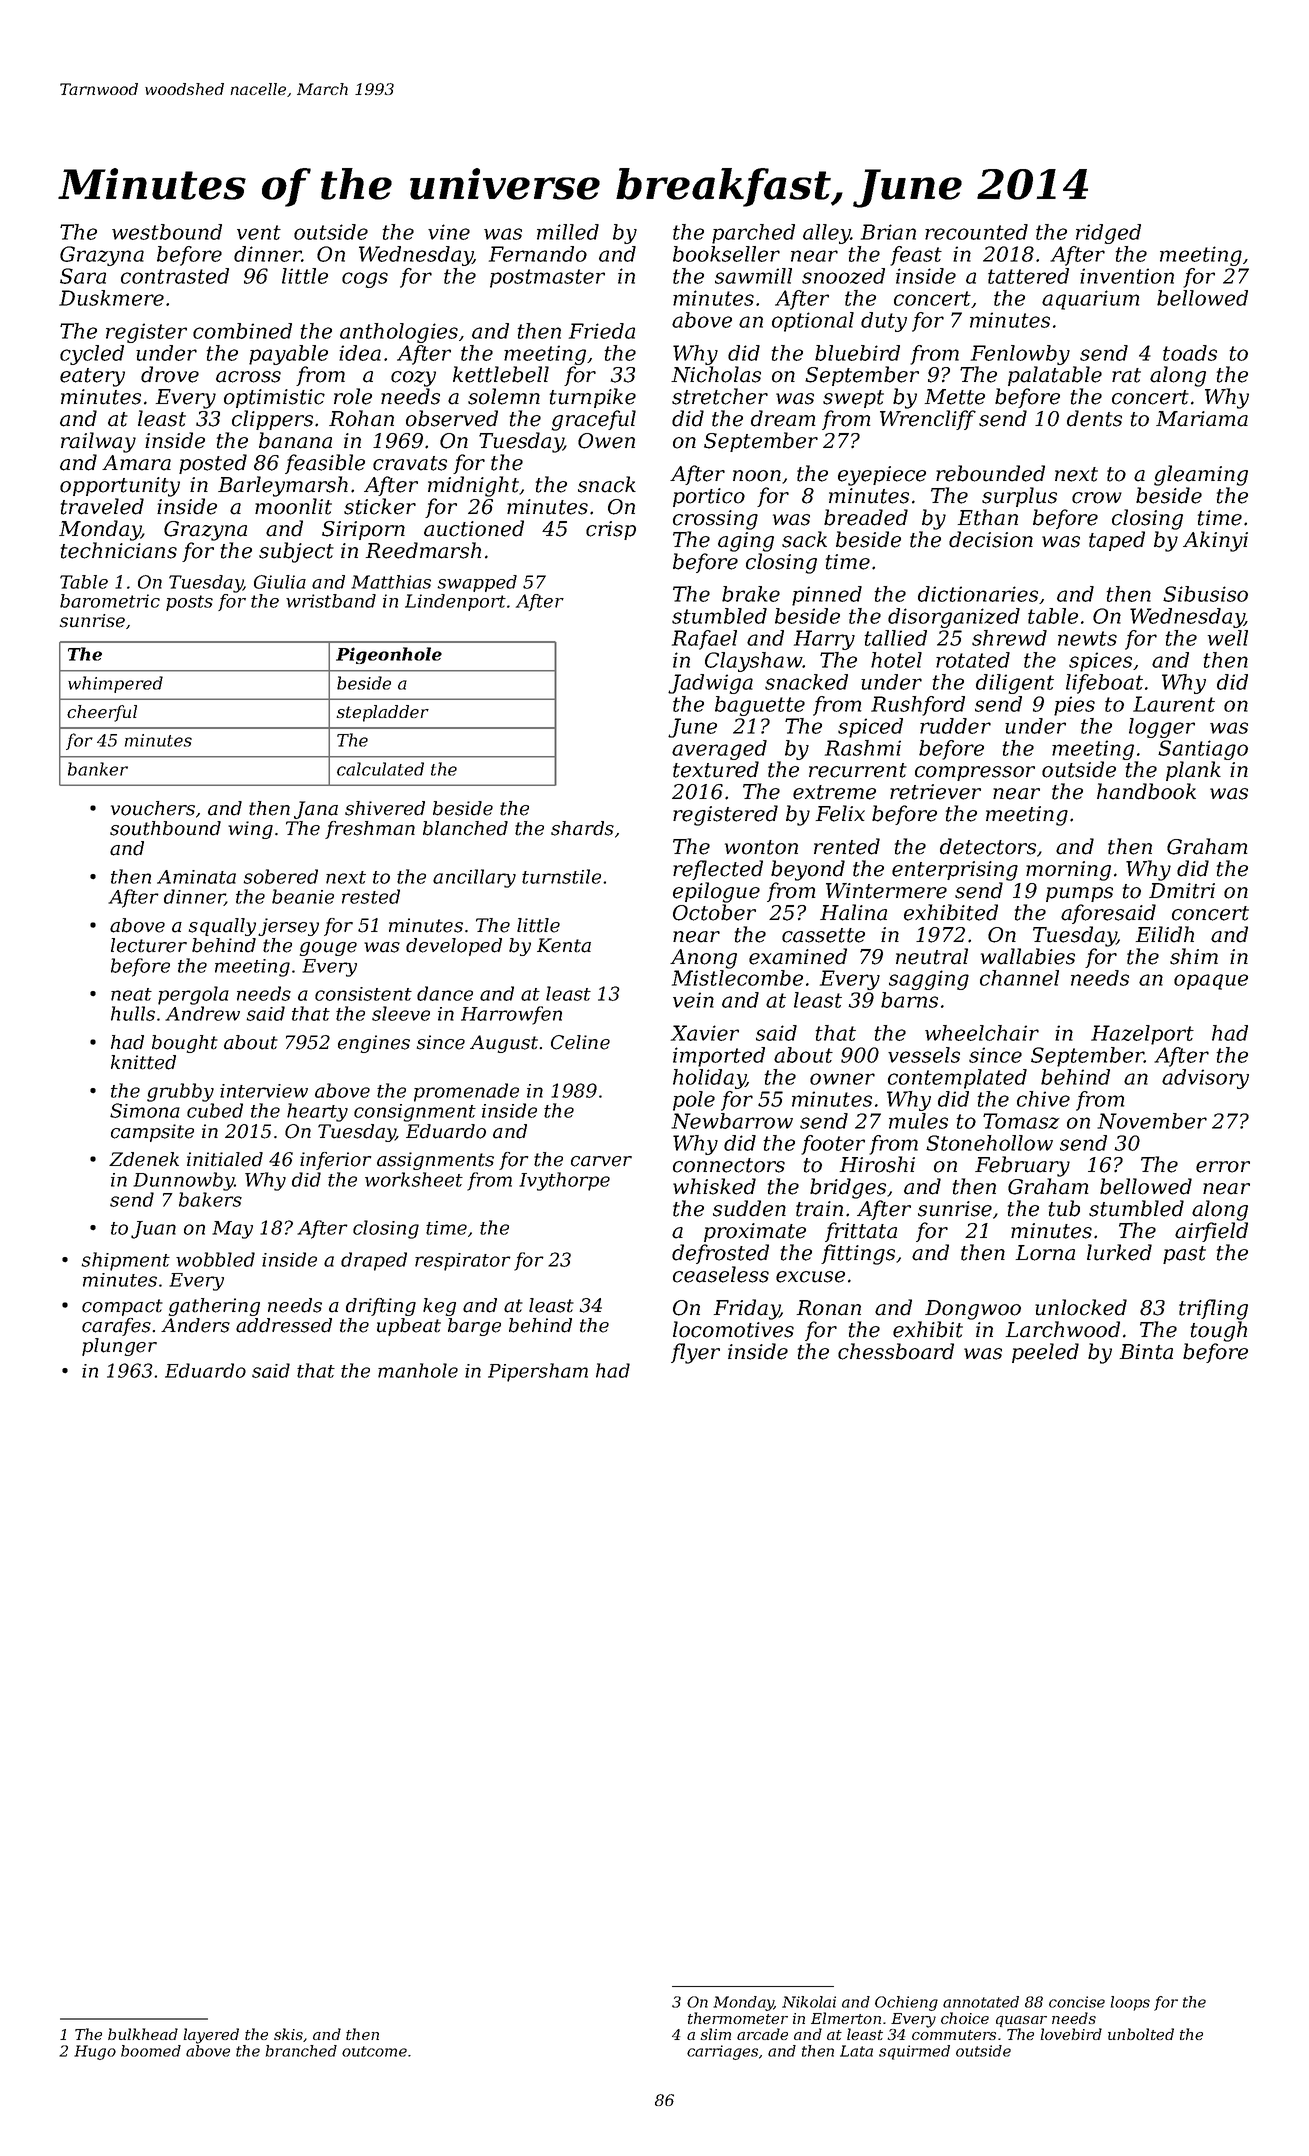  I want to click on airfield, so click(1211, 1232).
